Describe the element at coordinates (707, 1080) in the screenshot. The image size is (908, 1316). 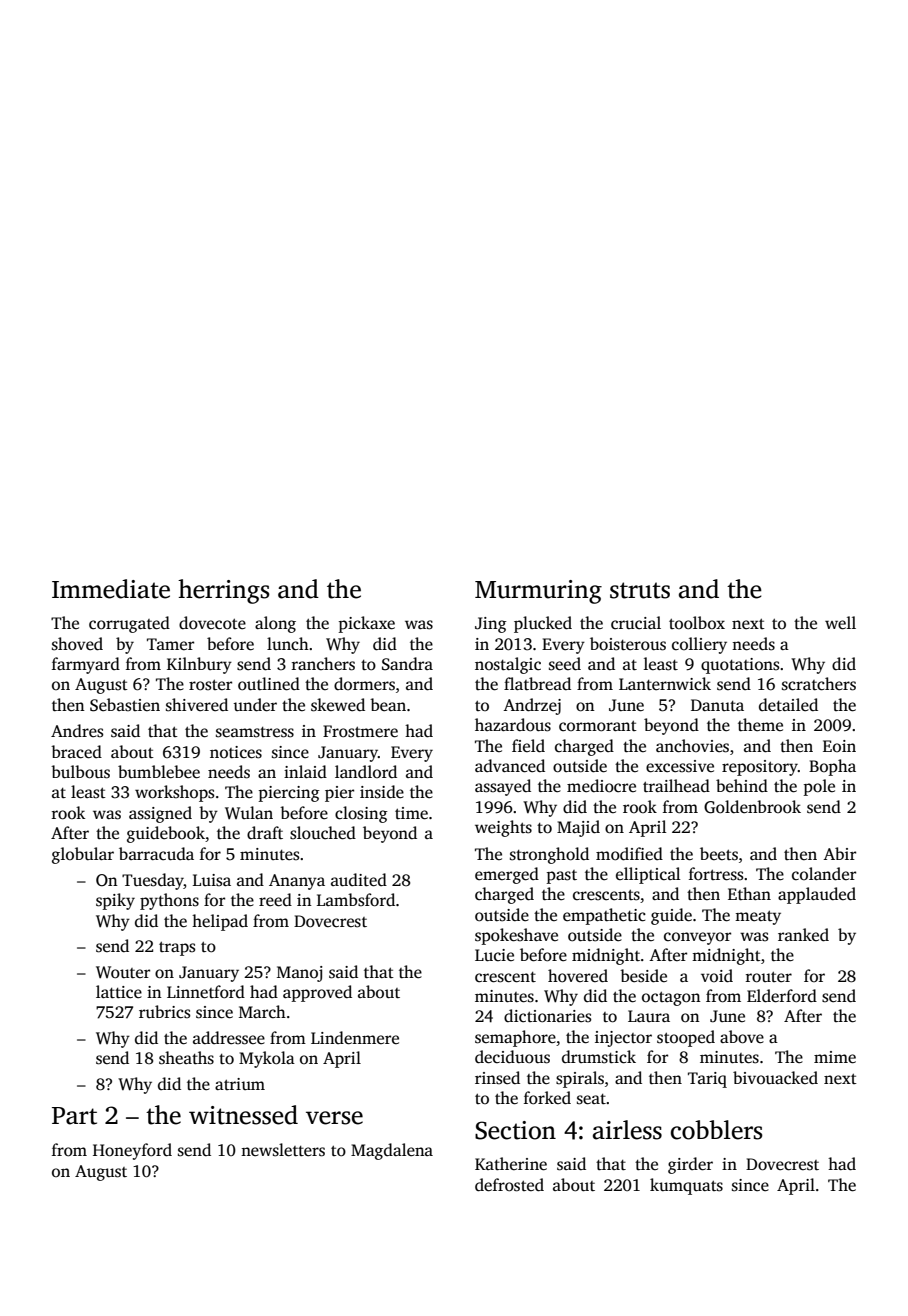
I see `Tariq` at that location.
